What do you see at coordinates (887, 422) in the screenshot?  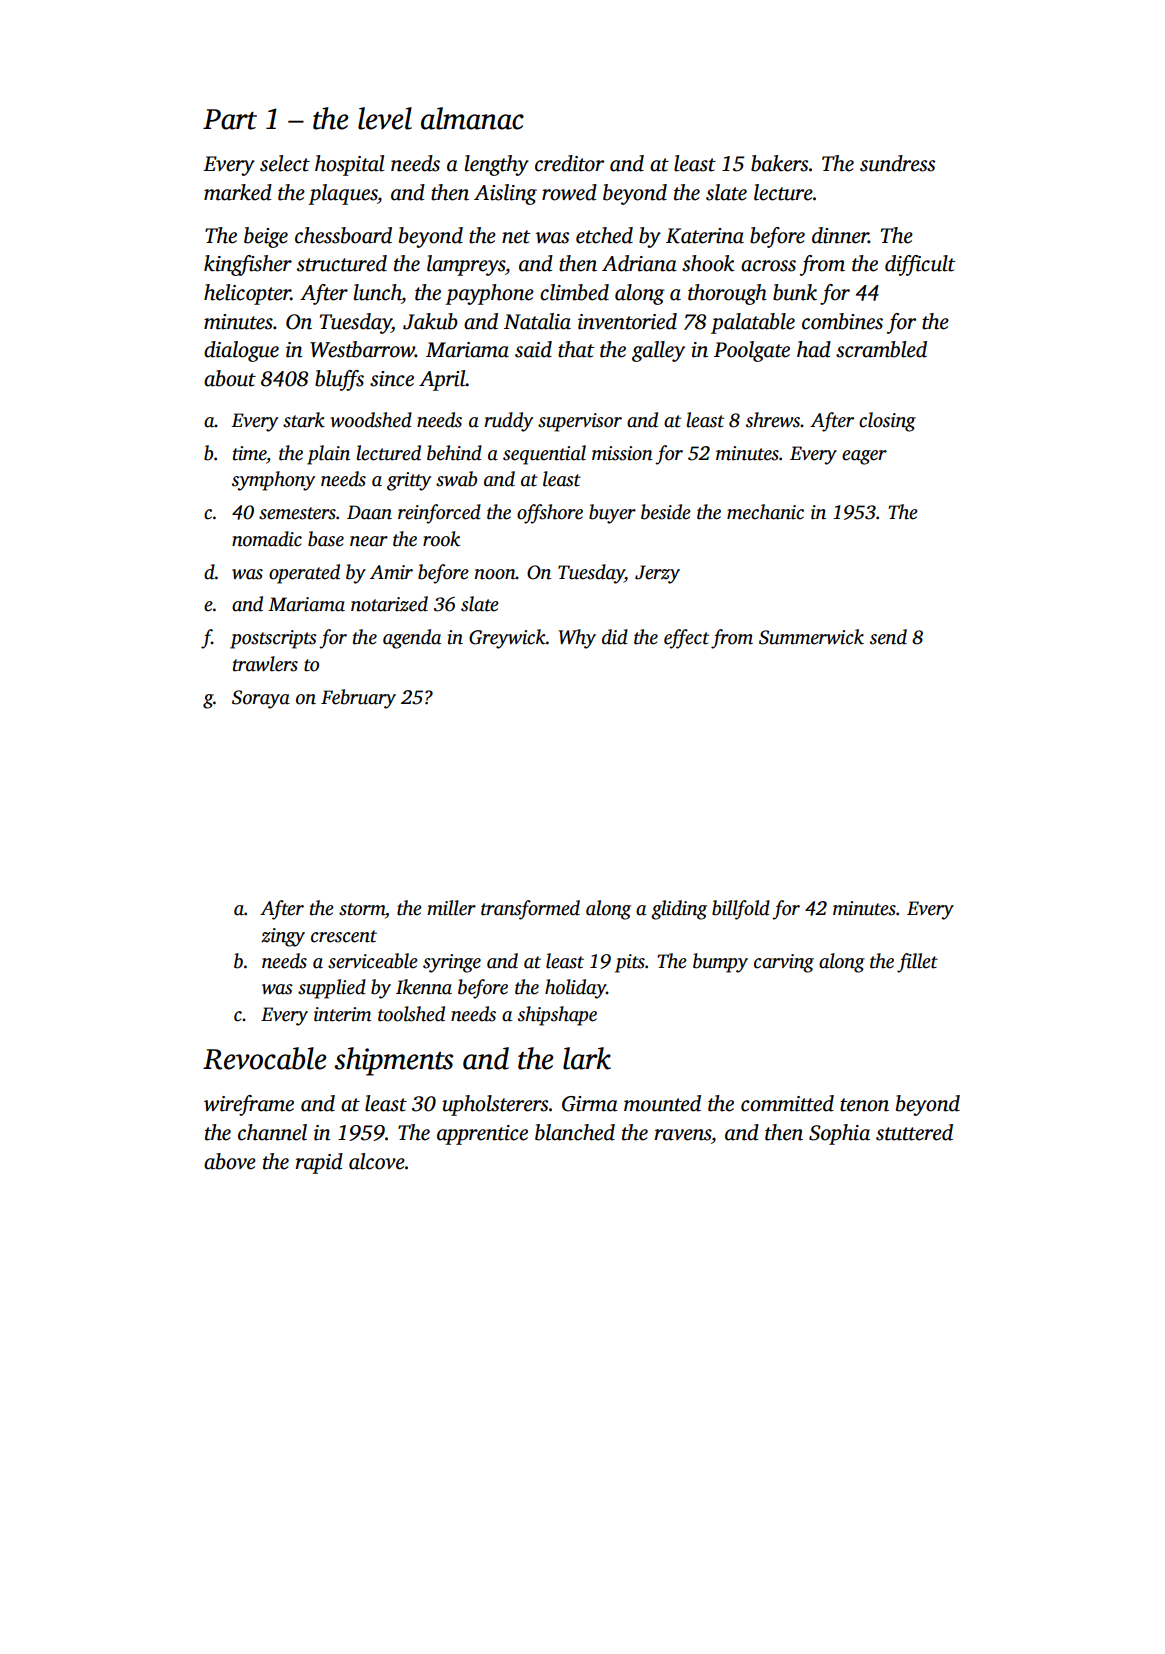 I see `closing` at bounding box center [887, 422].
